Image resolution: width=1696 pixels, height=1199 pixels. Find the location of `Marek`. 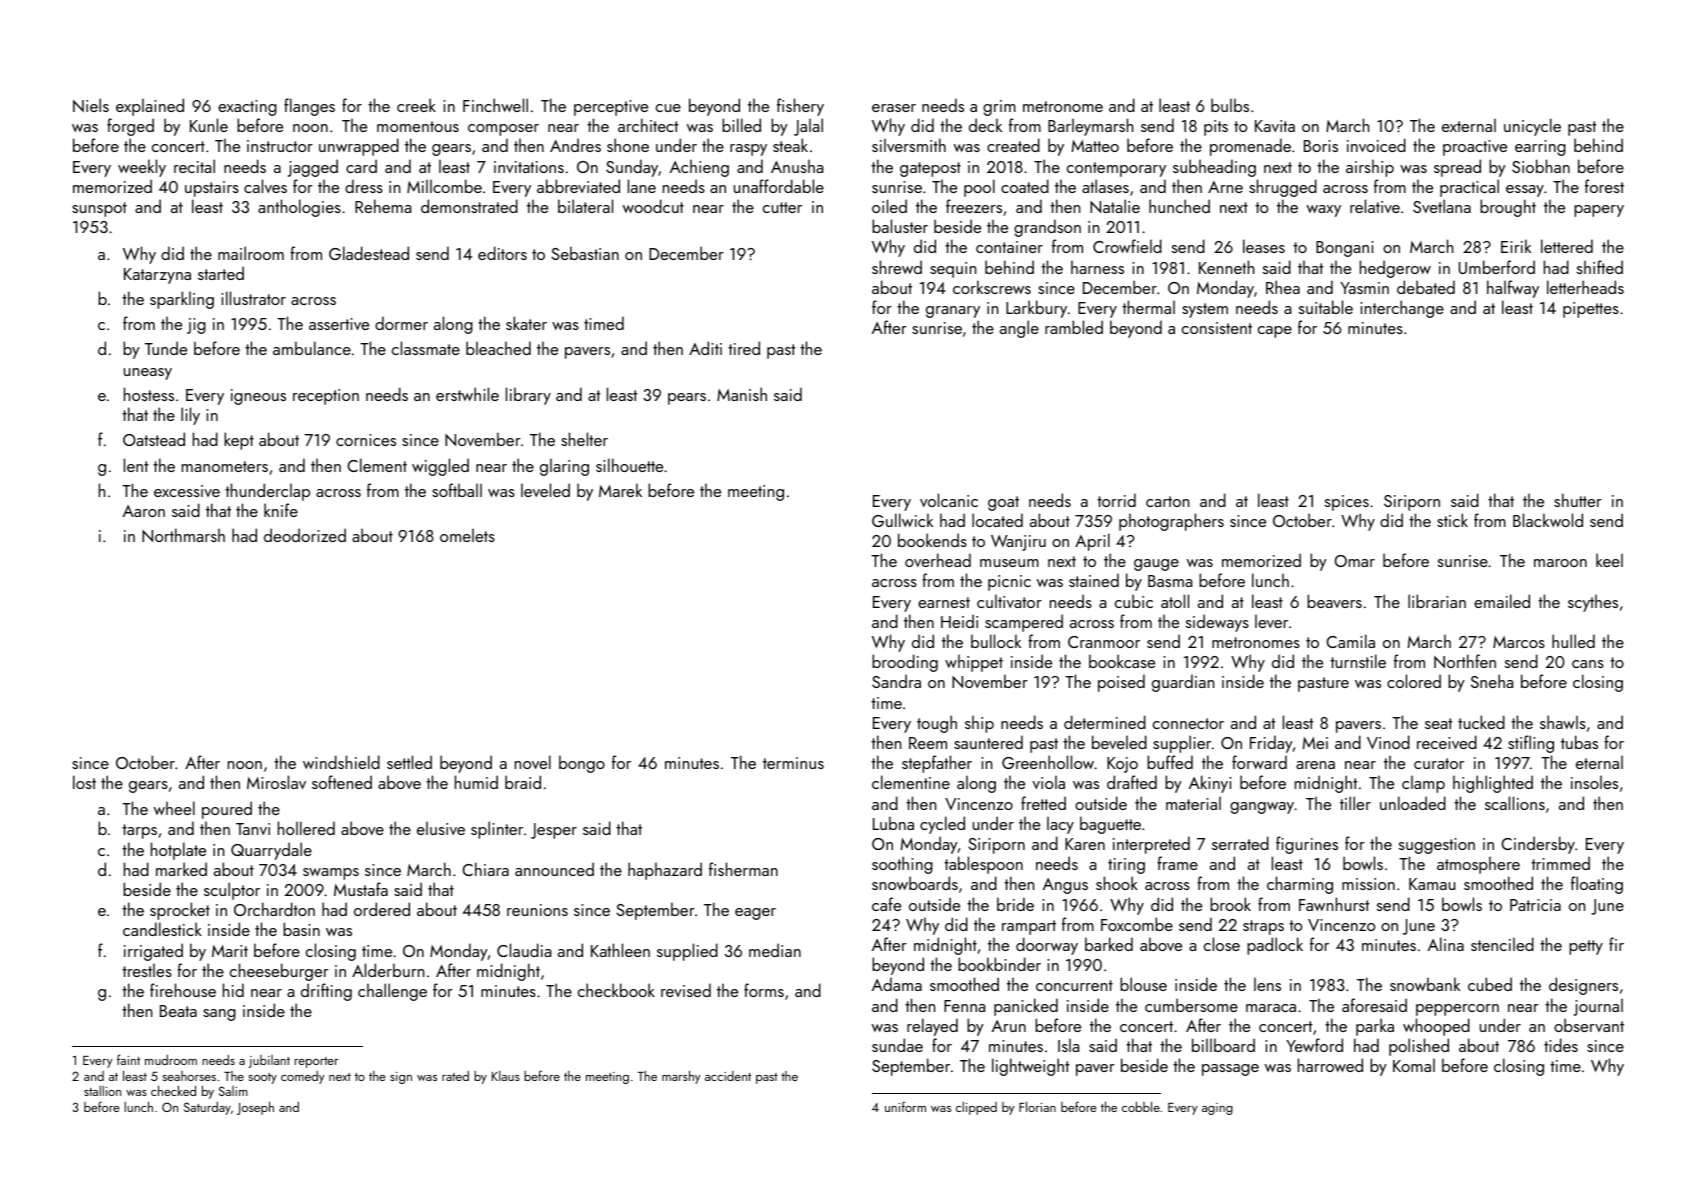

Marek is located at coordinates (620, 490).
